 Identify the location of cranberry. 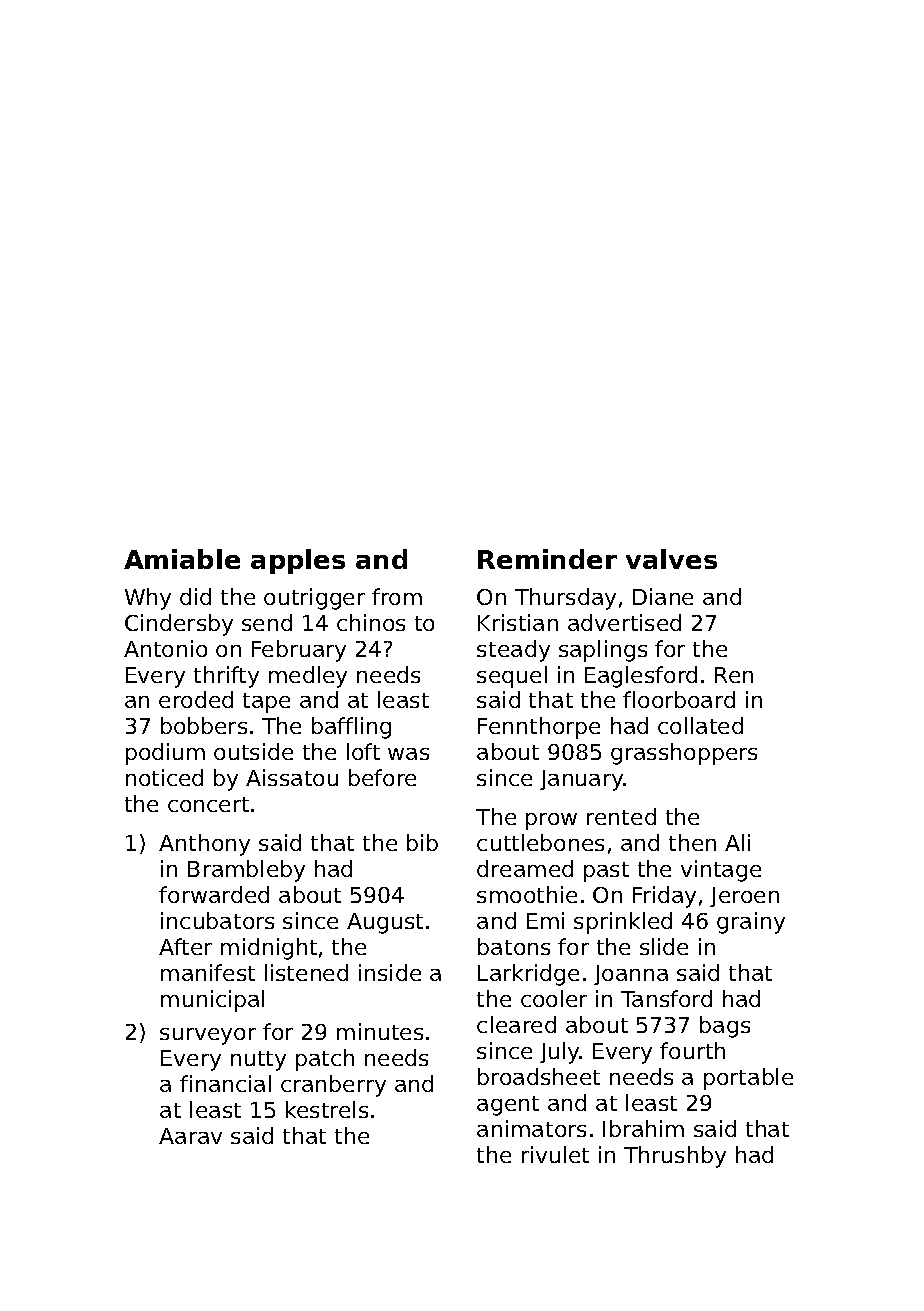
(333, 1086).
